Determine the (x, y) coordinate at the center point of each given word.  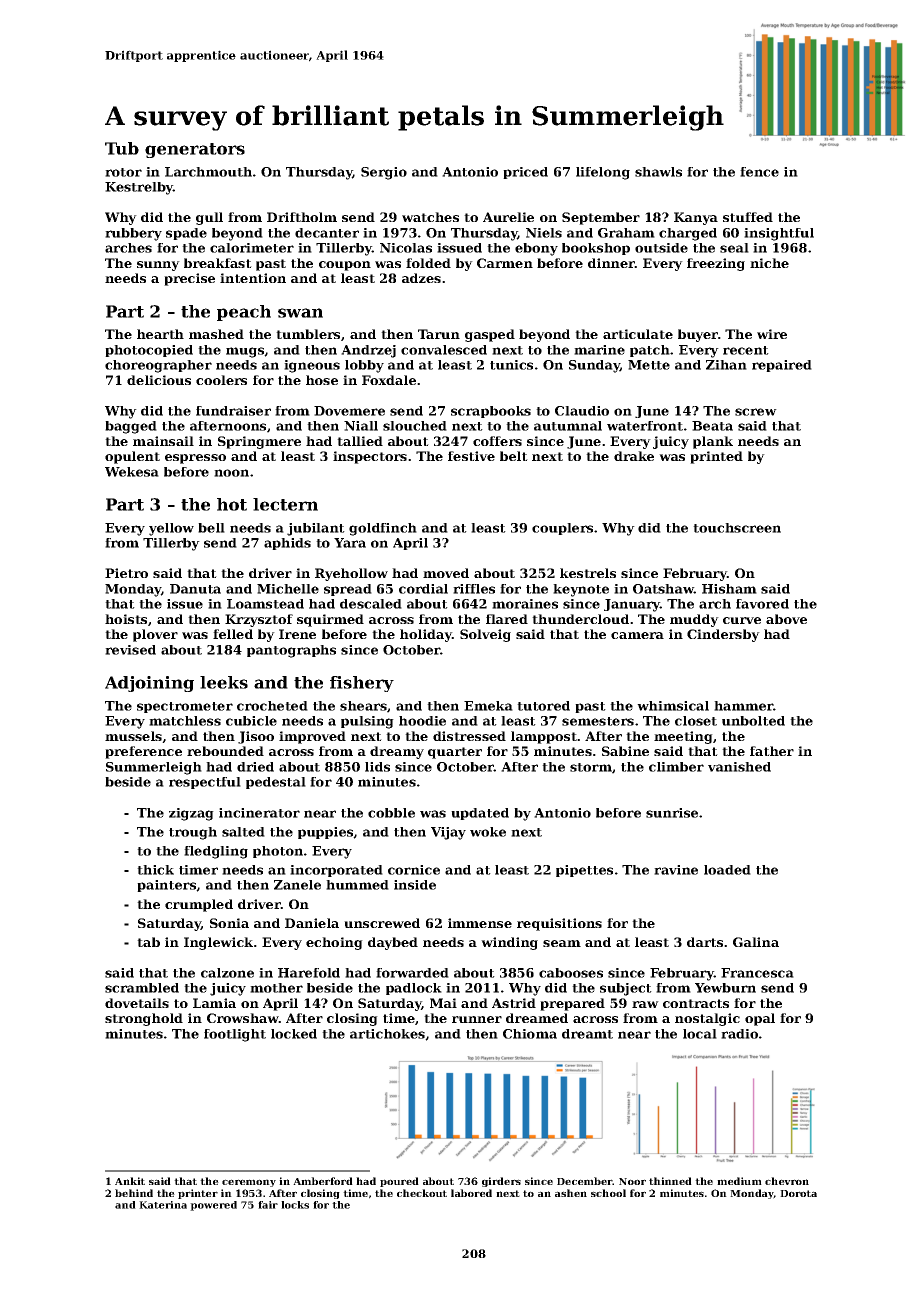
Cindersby (723, 635)
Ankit (130, 1181)
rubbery (133, 234)
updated (480, 814)
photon (278, 852)
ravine (676, 870)
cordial (423, 589)
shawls (658, 172)
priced (525, 173)
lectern (285, 504)
